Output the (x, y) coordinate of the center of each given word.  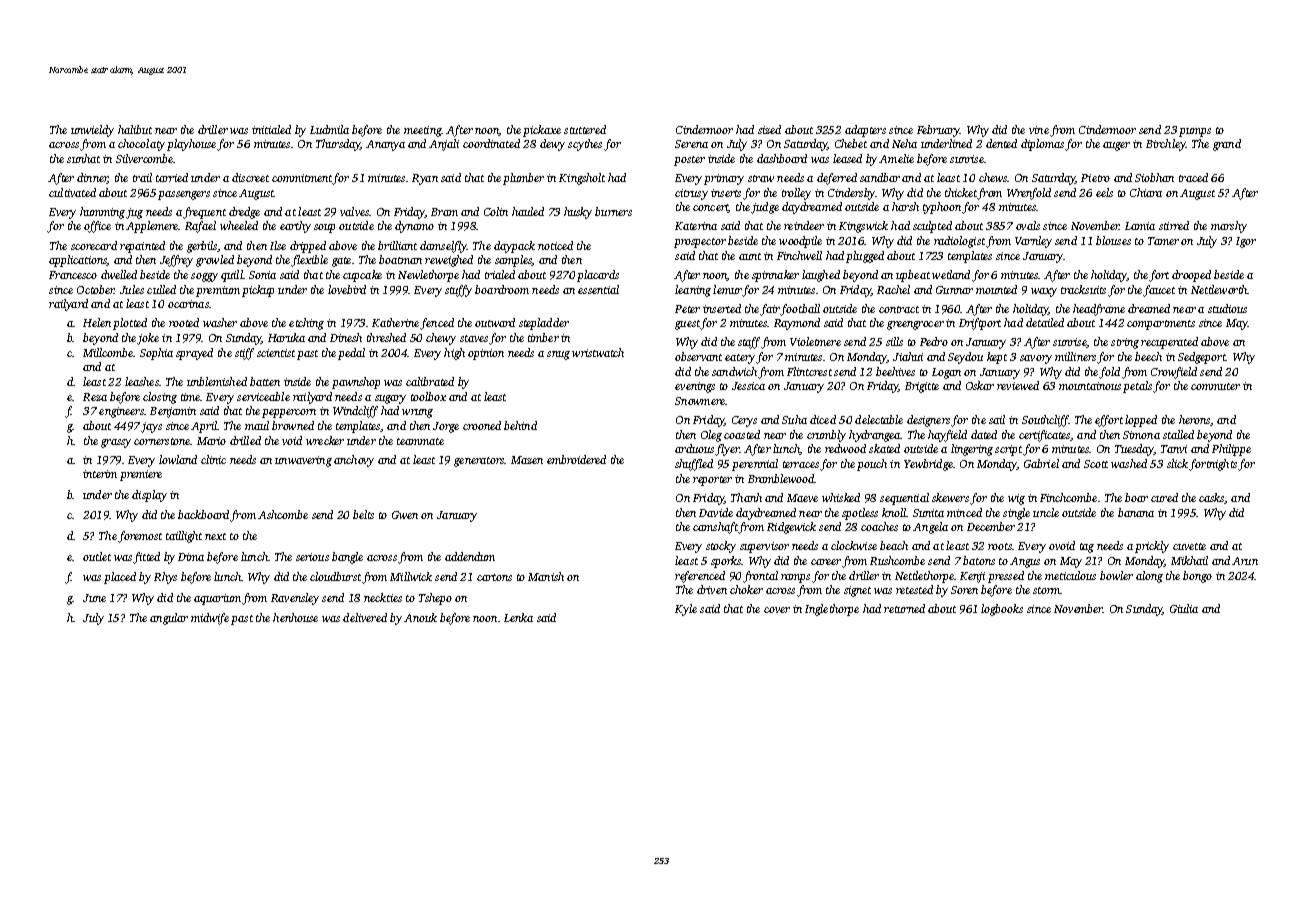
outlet (97, 556)
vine (1039, 130)
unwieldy (92, 131)
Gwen (405, 515)
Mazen (527, 460)
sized (769, 129)
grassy (116, 443)
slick (1177, 463)
